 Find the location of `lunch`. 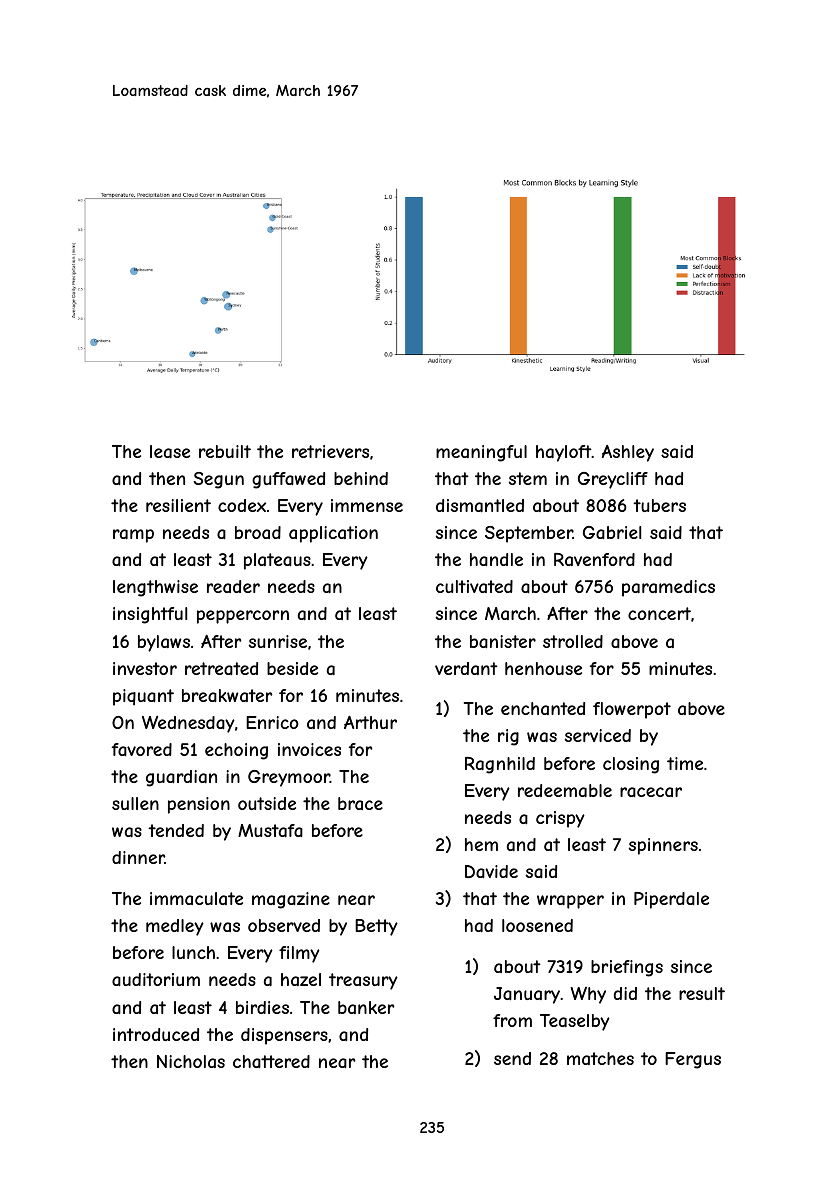

lunch is located at coordinates (193, 952).
